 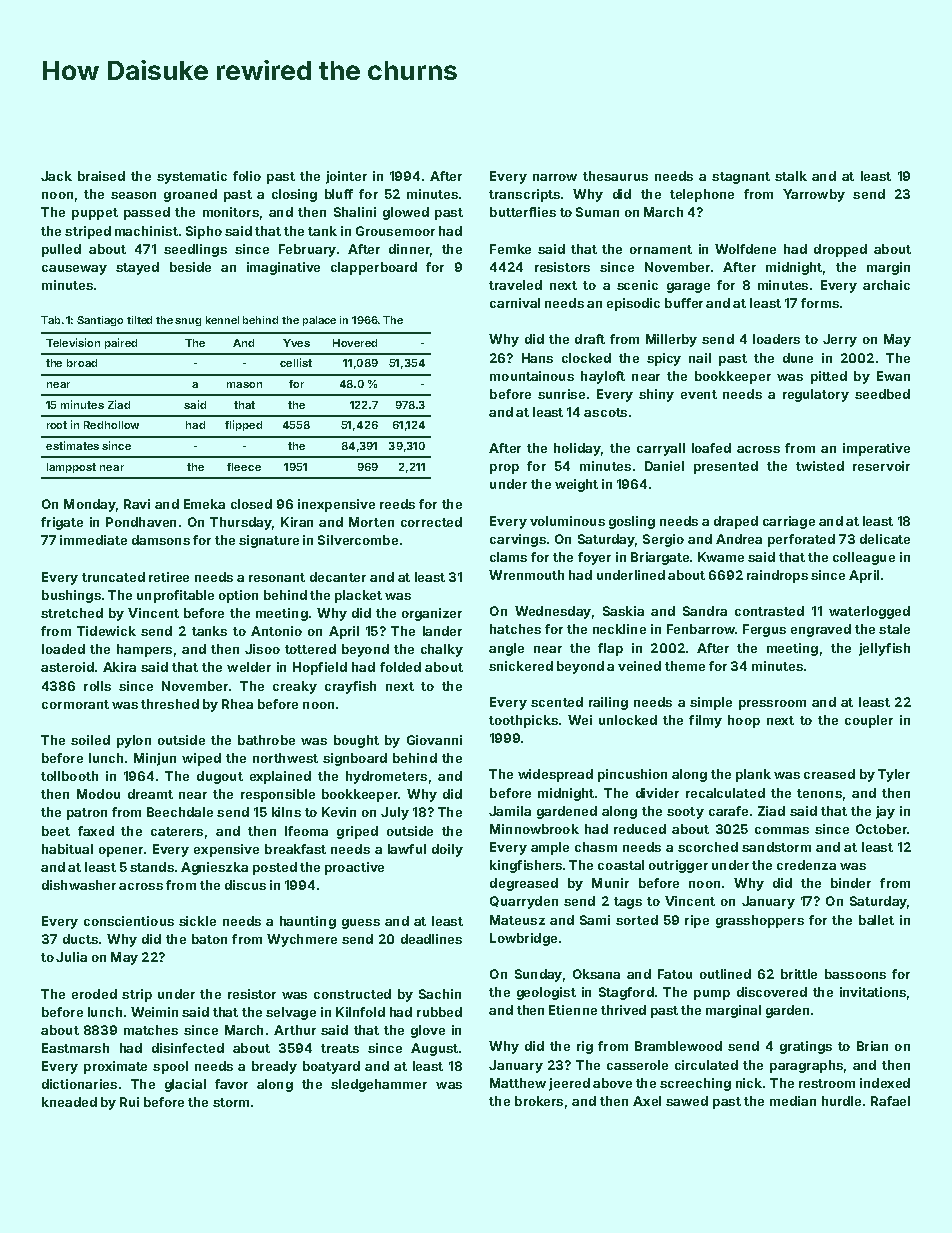 I want to click on median, so click(x=793, y=1101).
